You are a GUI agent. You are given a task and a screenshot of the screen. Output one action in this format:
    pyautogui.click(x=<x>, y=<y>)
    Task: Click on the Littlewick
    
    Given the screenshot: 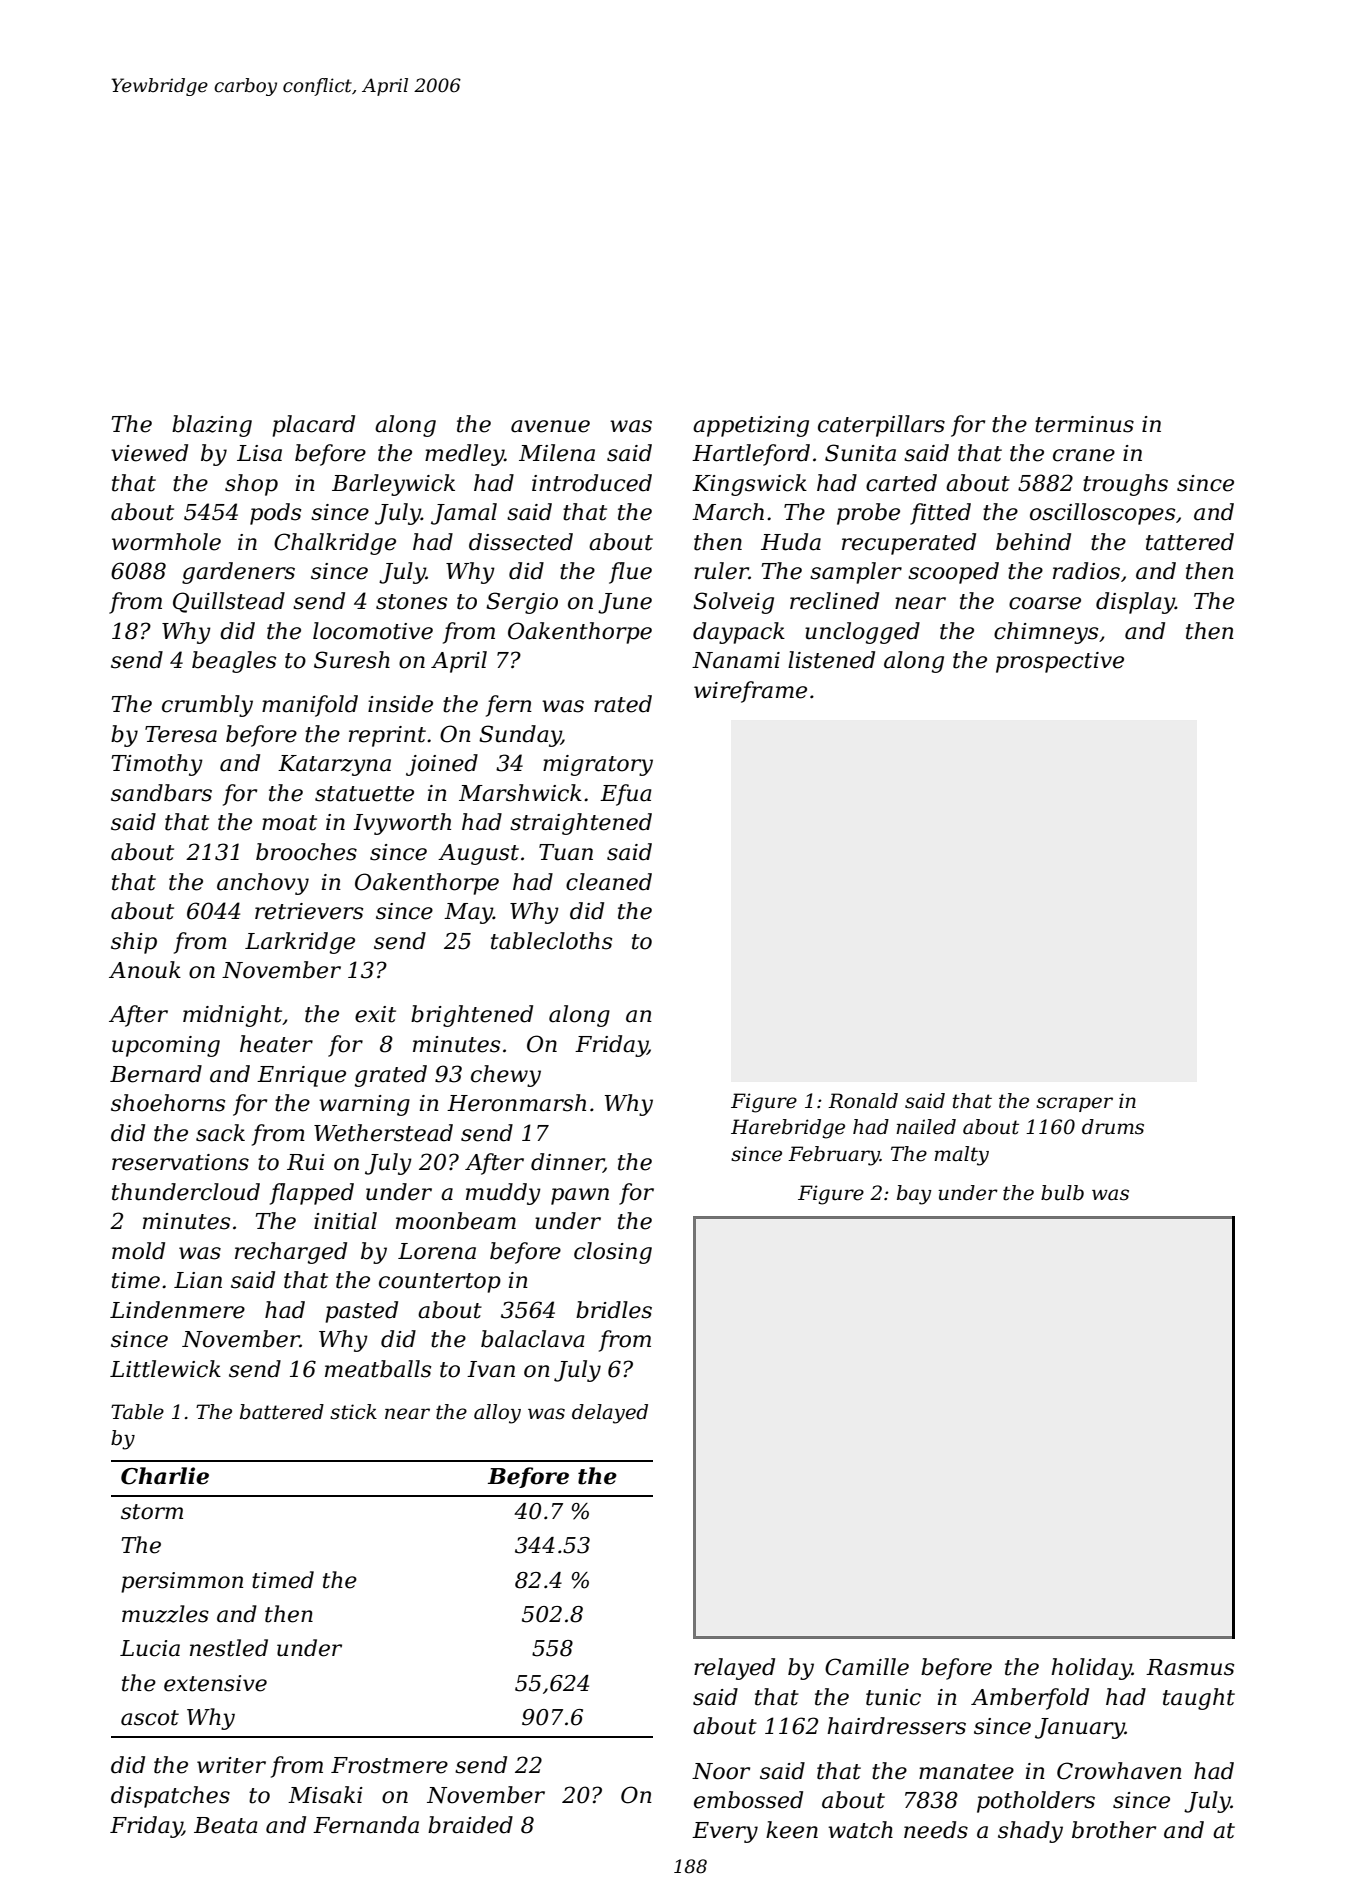 What is the action you would take?
    pyautogui.click(x=165, y=1369)
